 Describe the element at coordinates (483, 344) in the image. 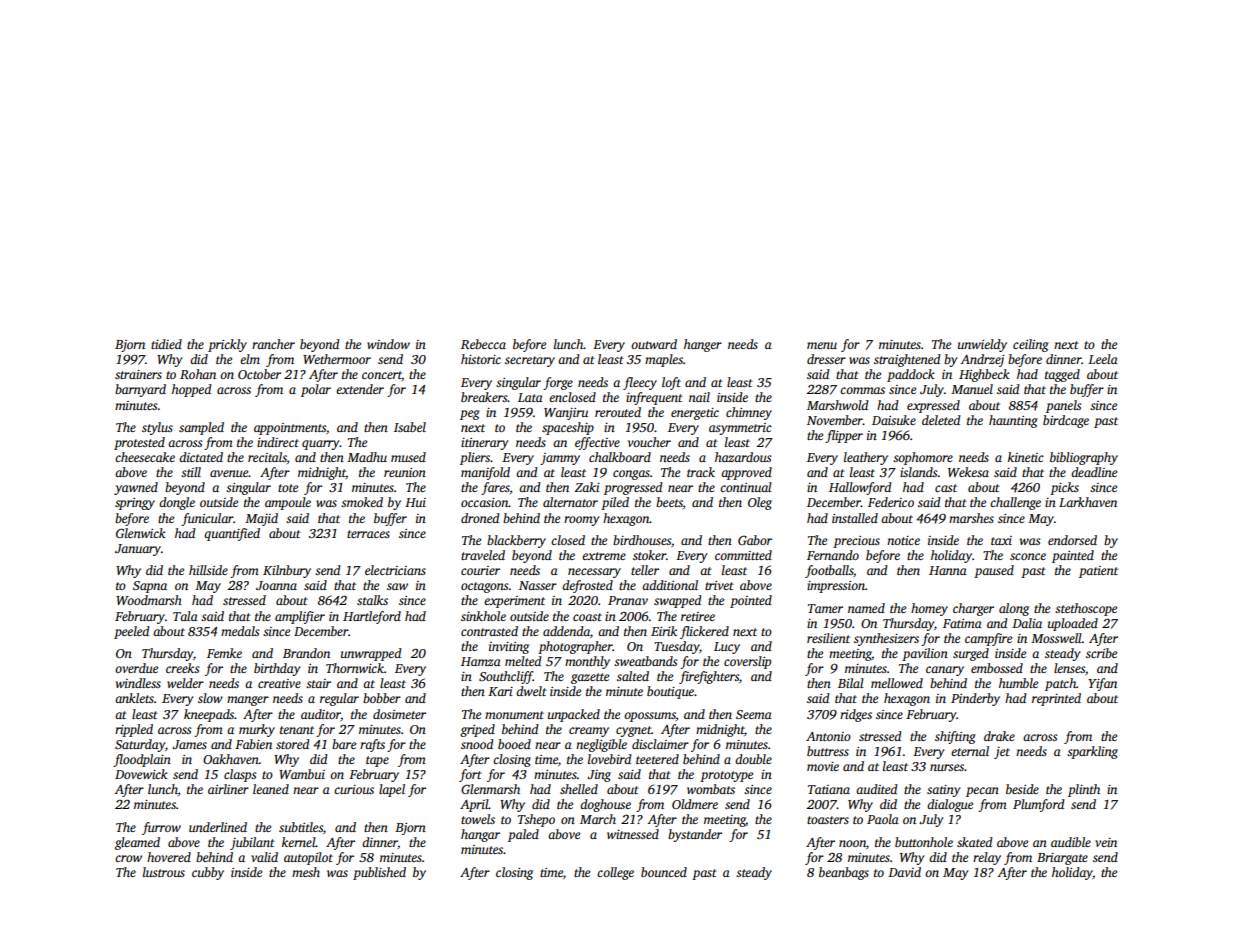

I see `Rebecca` at that location.
